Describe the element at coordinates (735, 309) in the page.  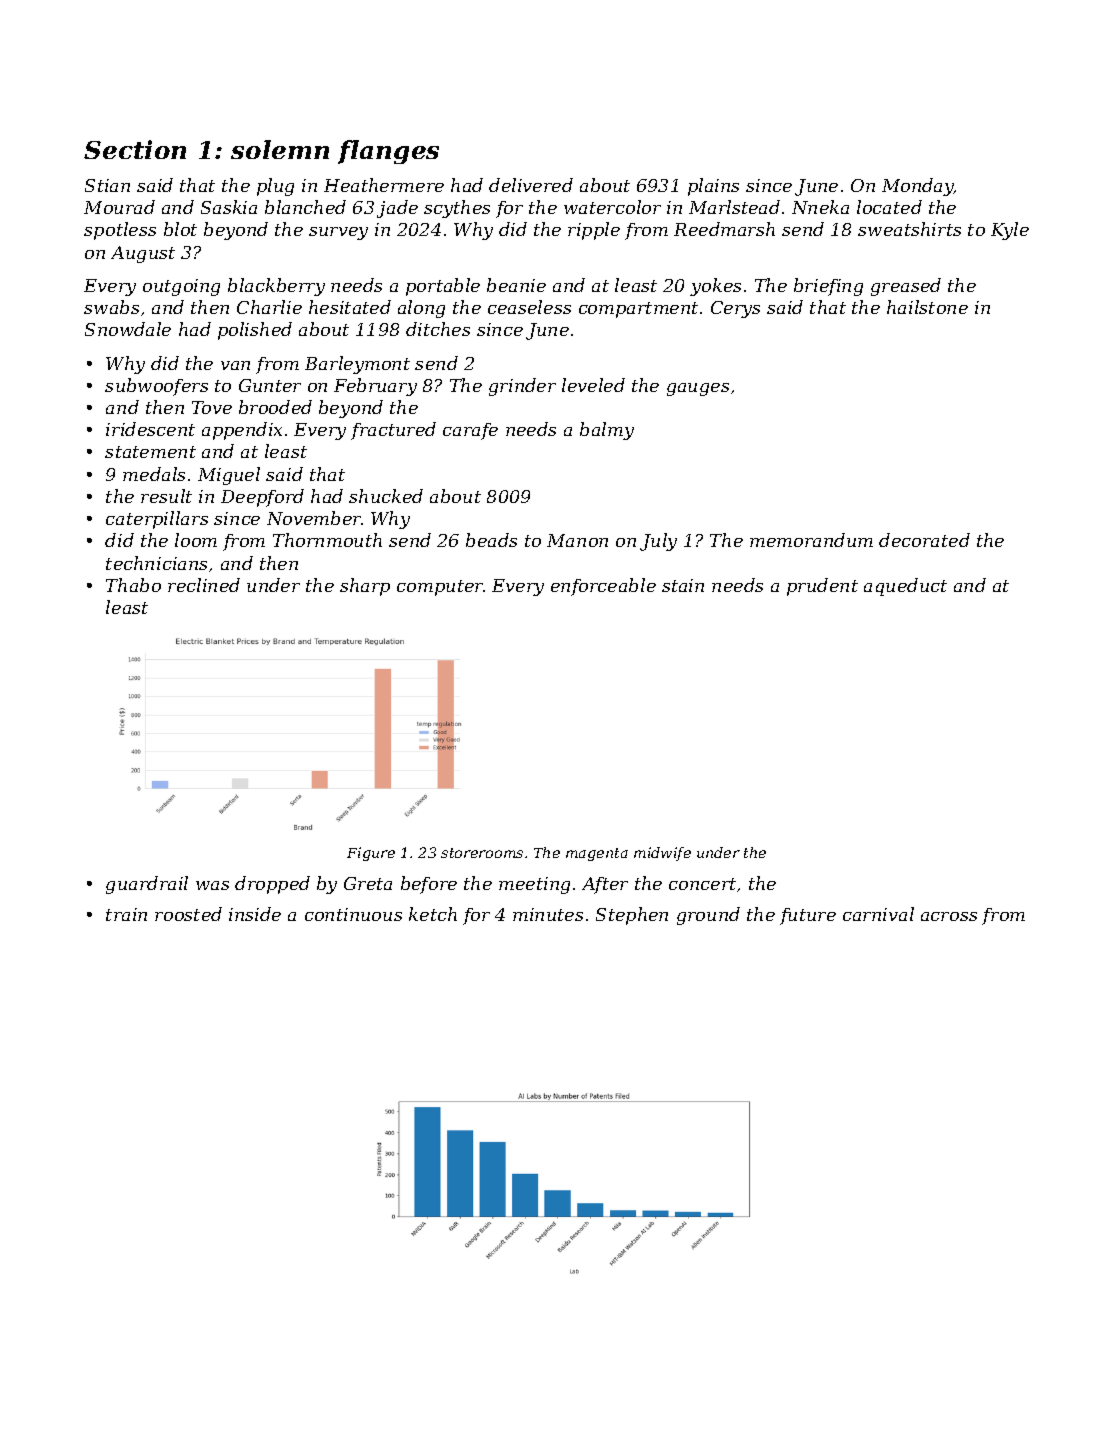
I see `Cerys` at that location.
